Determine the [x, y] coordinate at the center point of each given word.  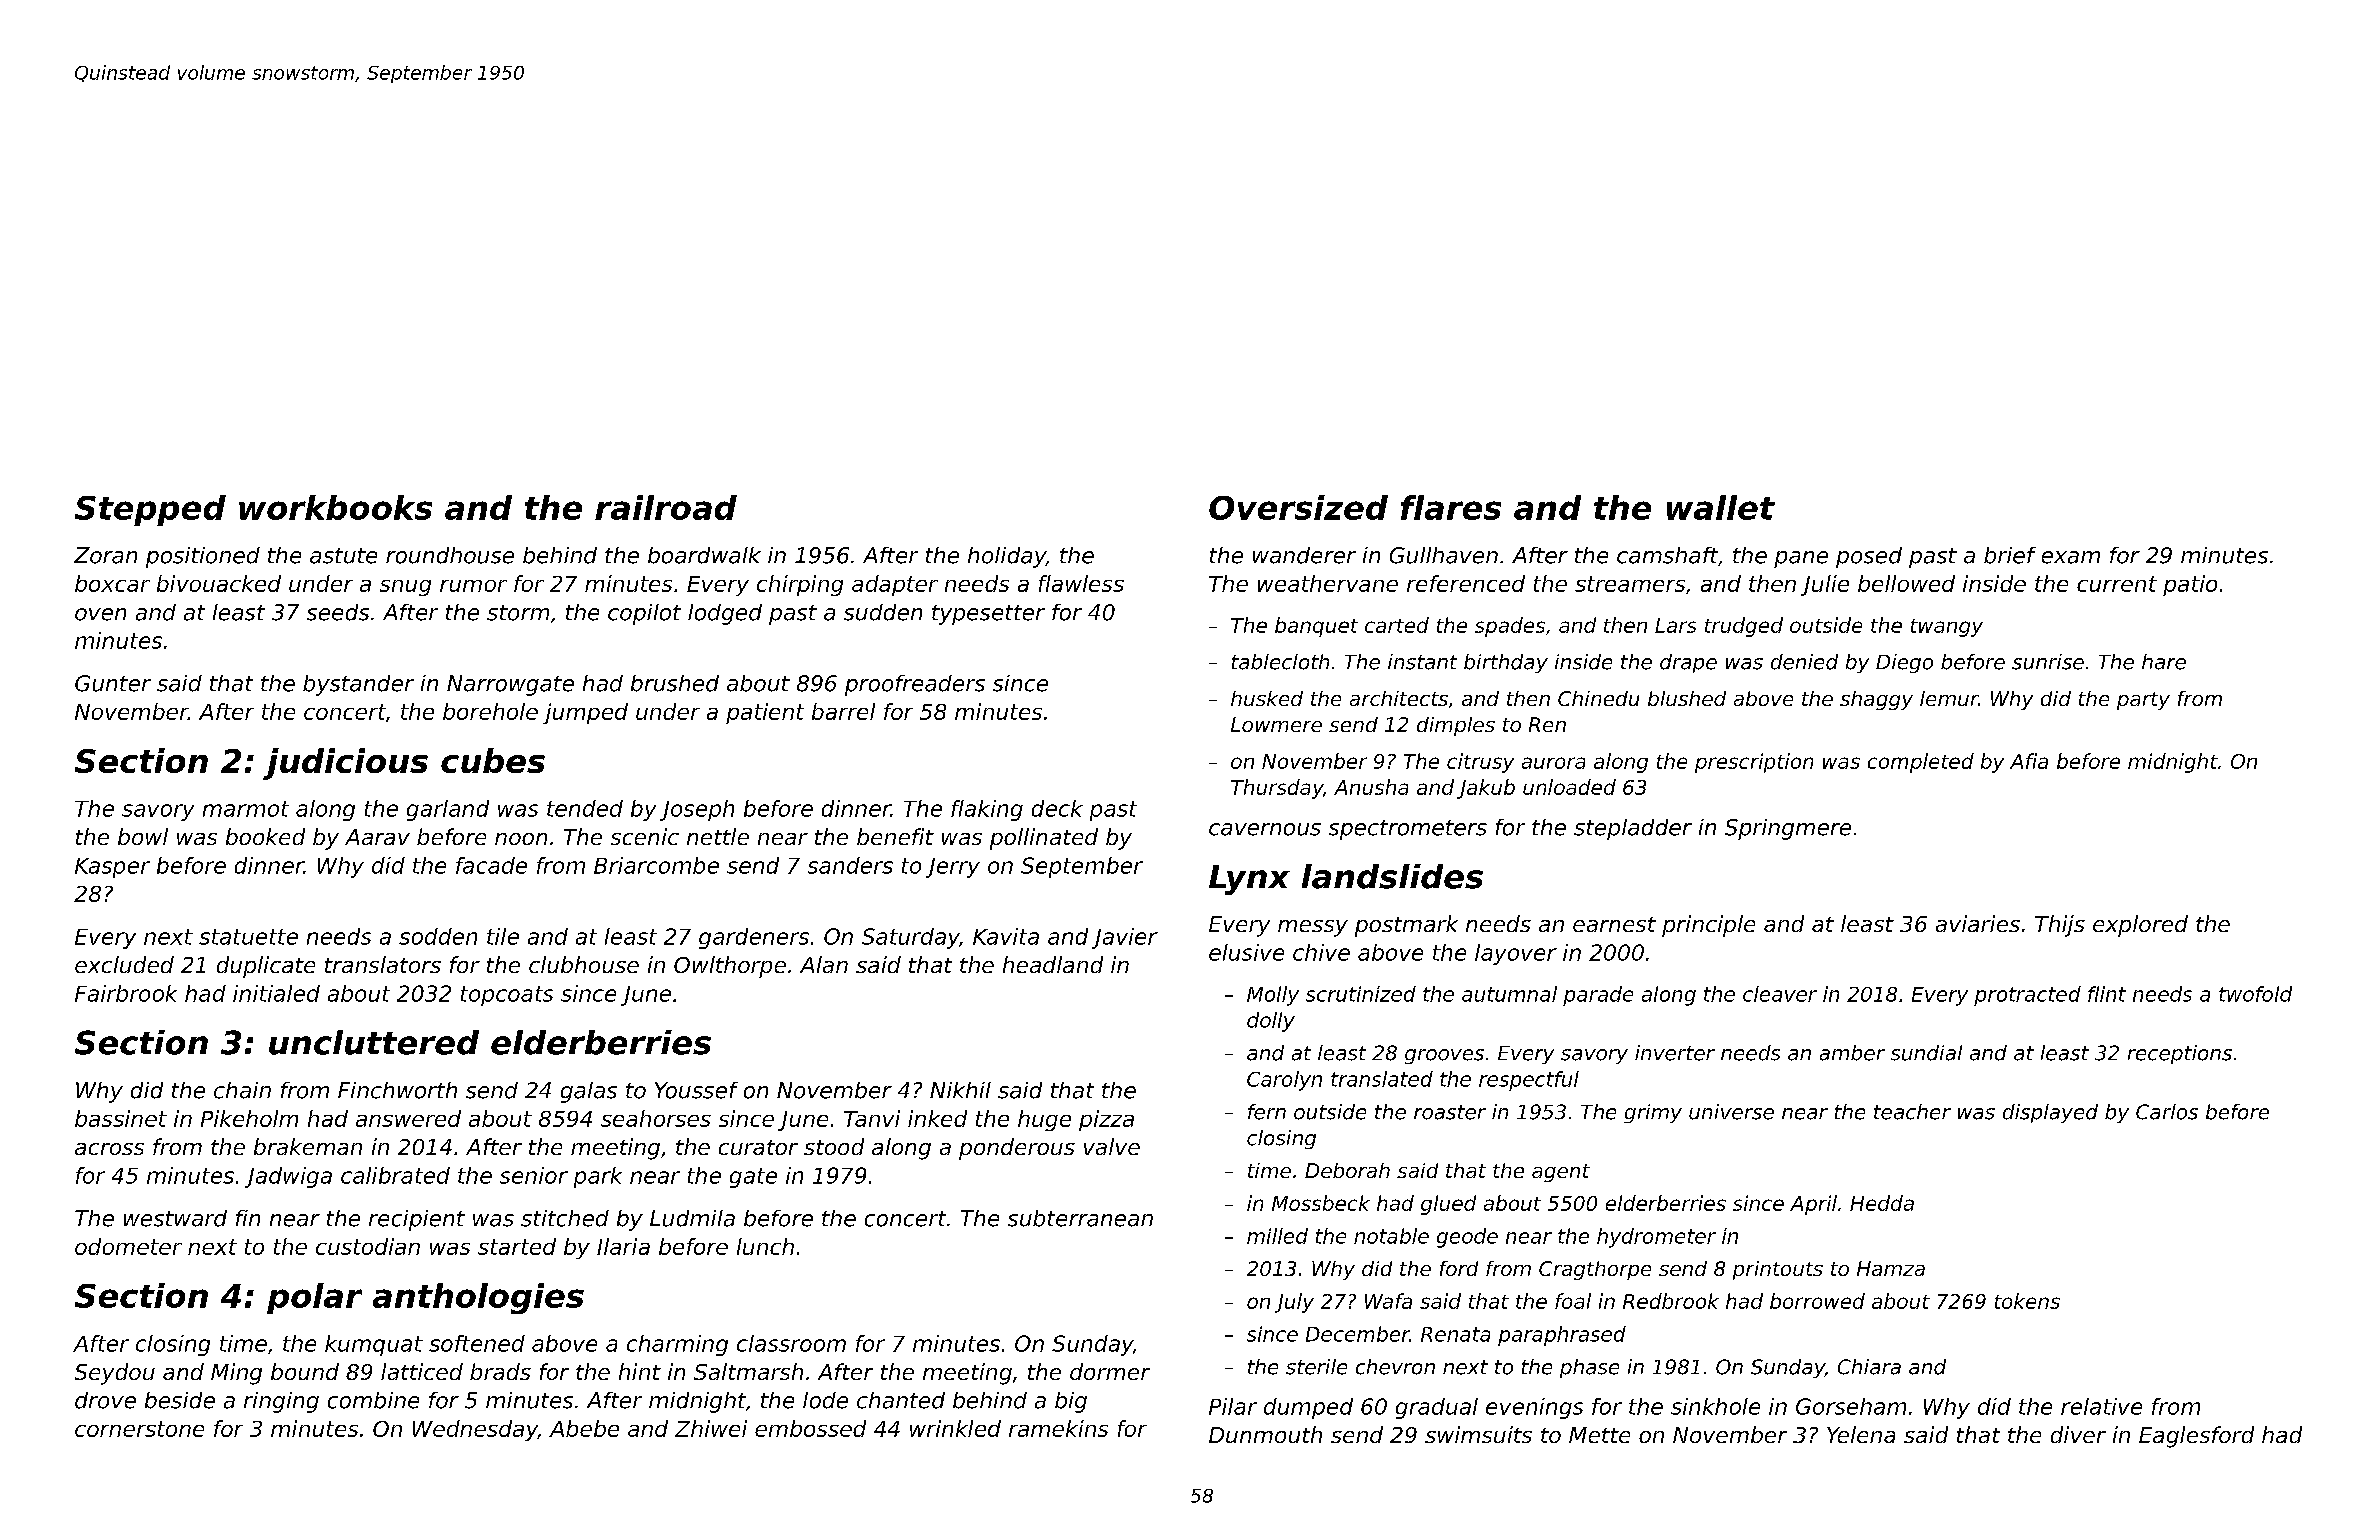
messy [1313, 928]
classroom [791, 1343]
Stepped [150, 510]
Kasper [112, 868]
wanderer [1304, 555]
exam [2071, 557]
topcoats [507, 996]
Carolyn [1284, 1081]
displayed [2050, 1113]
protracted [2027, 996]
